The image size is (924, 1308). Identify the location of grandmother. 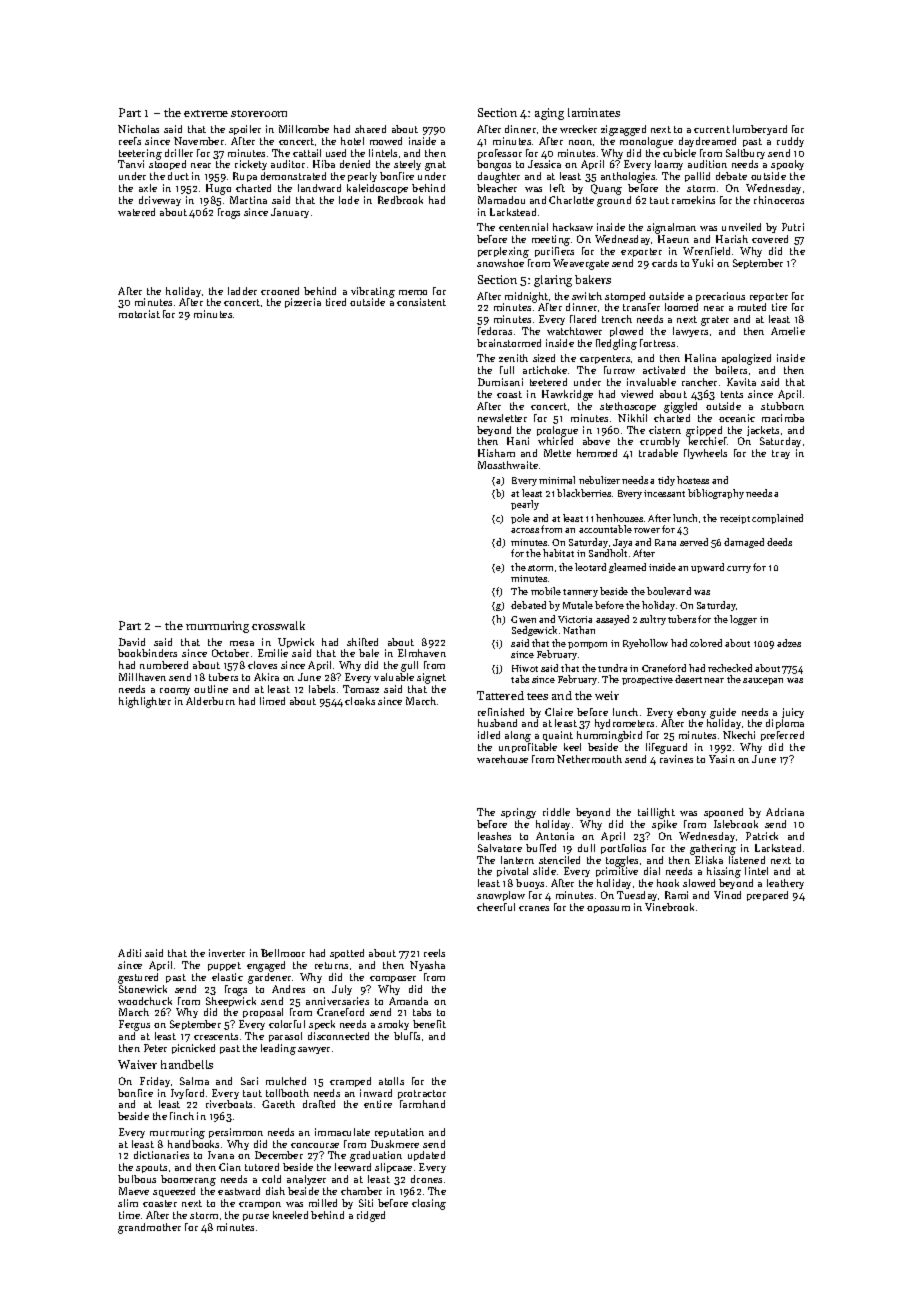
(149, 1228).
